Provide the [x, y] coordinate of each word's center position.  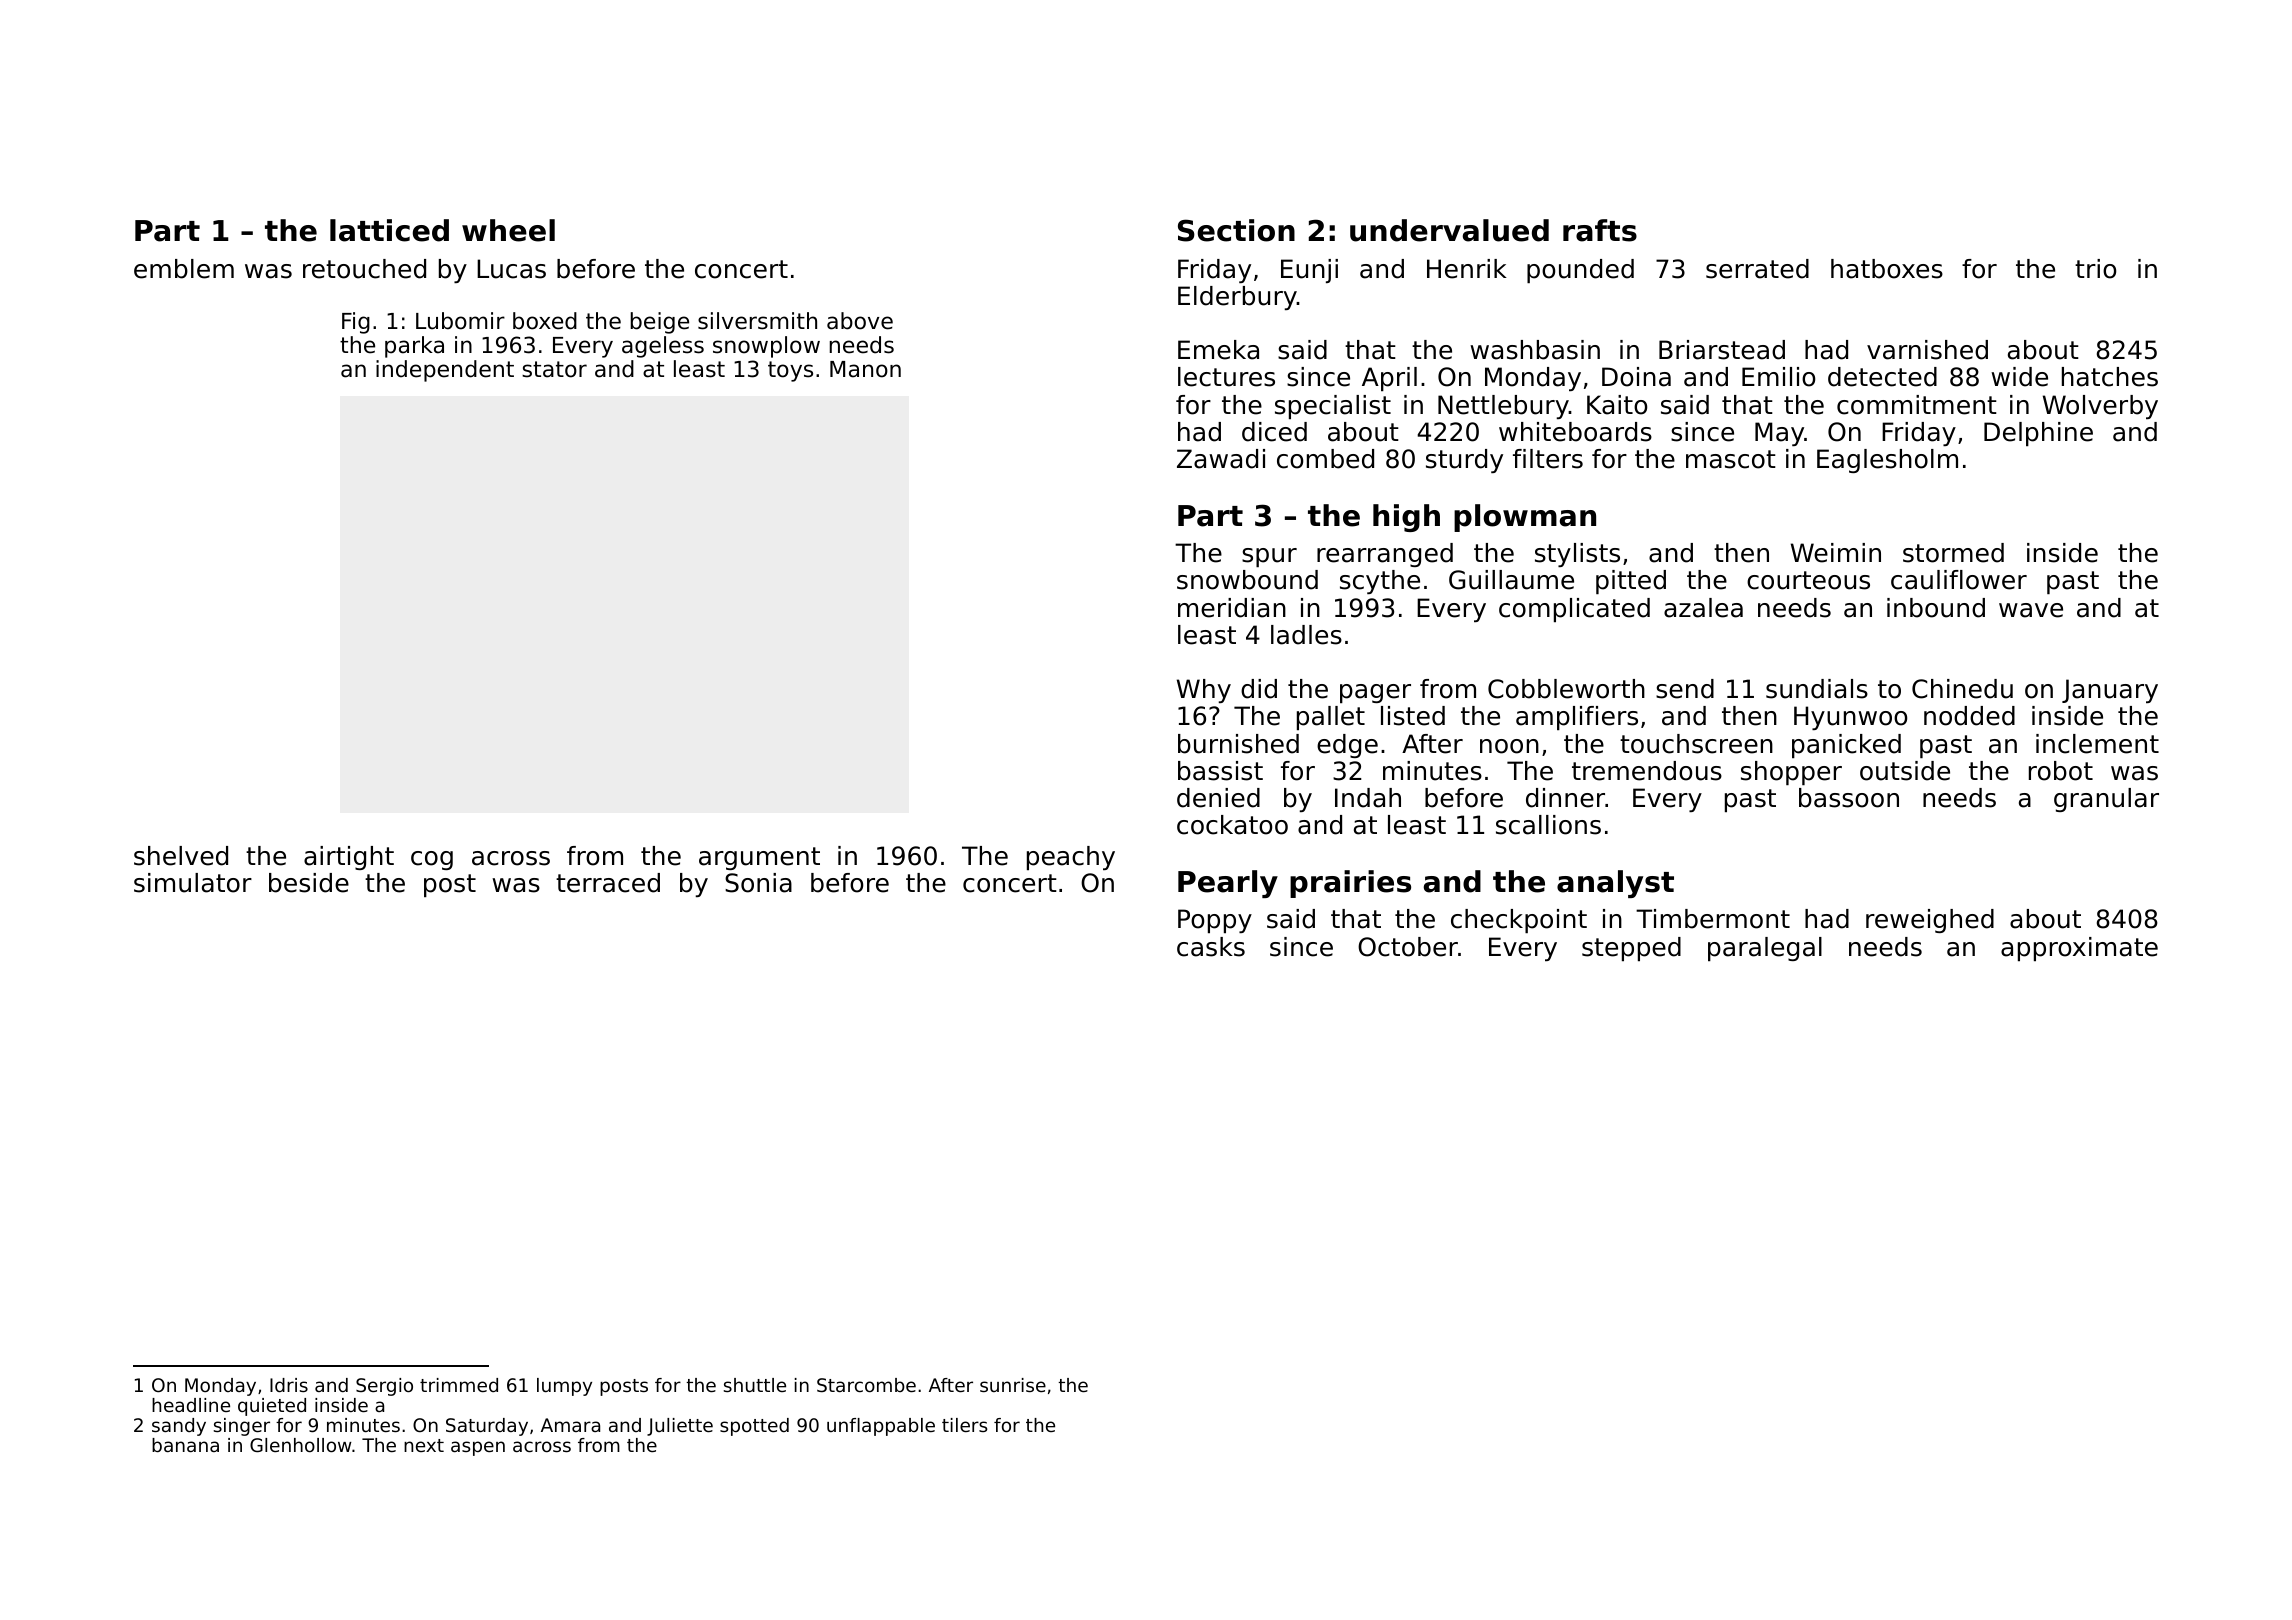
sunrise [1013, 1385]
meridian [1232, 608]
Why [1204, 691]
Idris [289, 1385]
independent [445, 371]
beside [309, 883]
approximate [2079, 949]
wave [2031, 610]
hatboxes [1887, 269]
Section [1236, 230]
